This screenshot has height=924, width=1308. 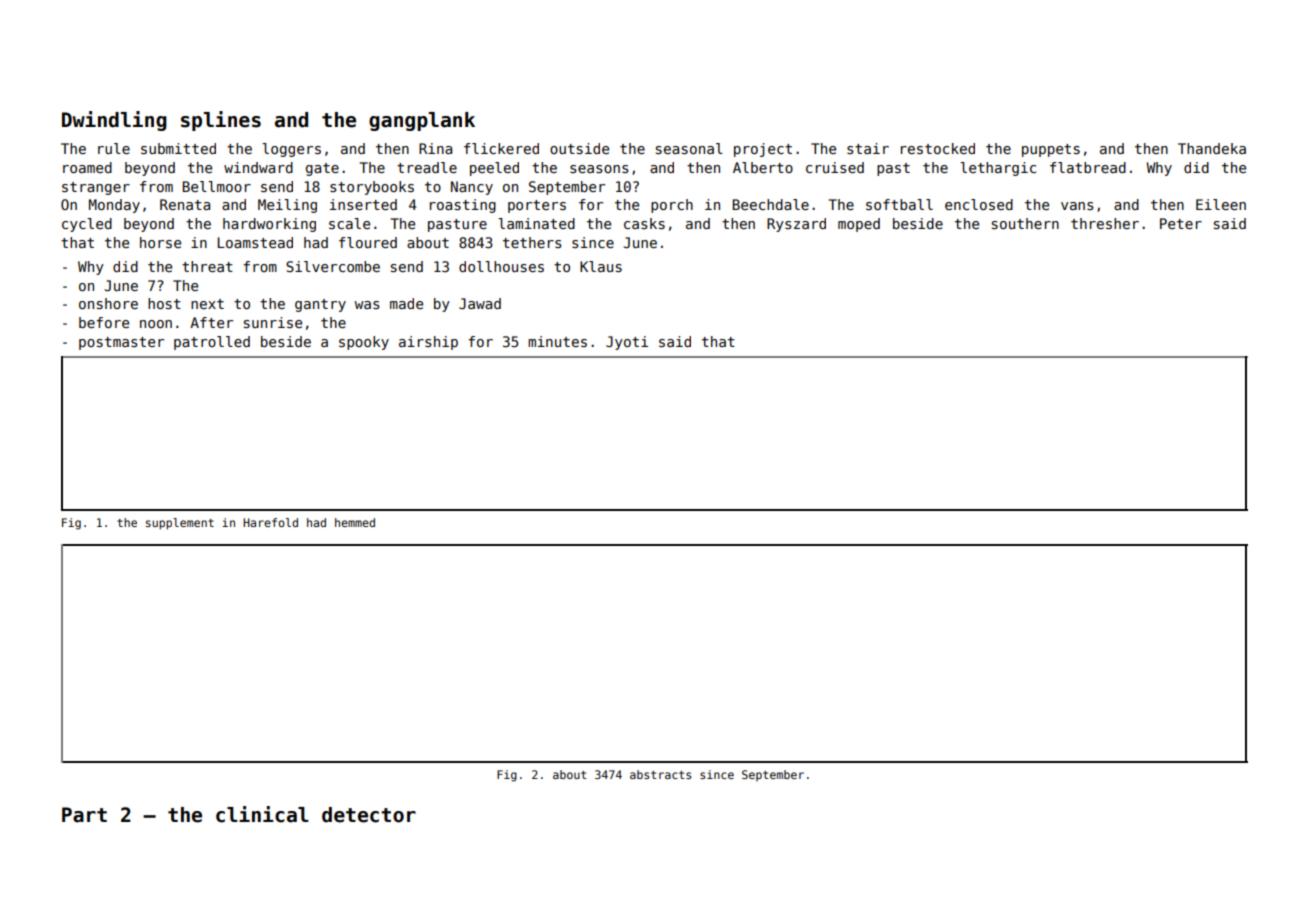 I want to click on southern, so click(x=1025, y=223).
